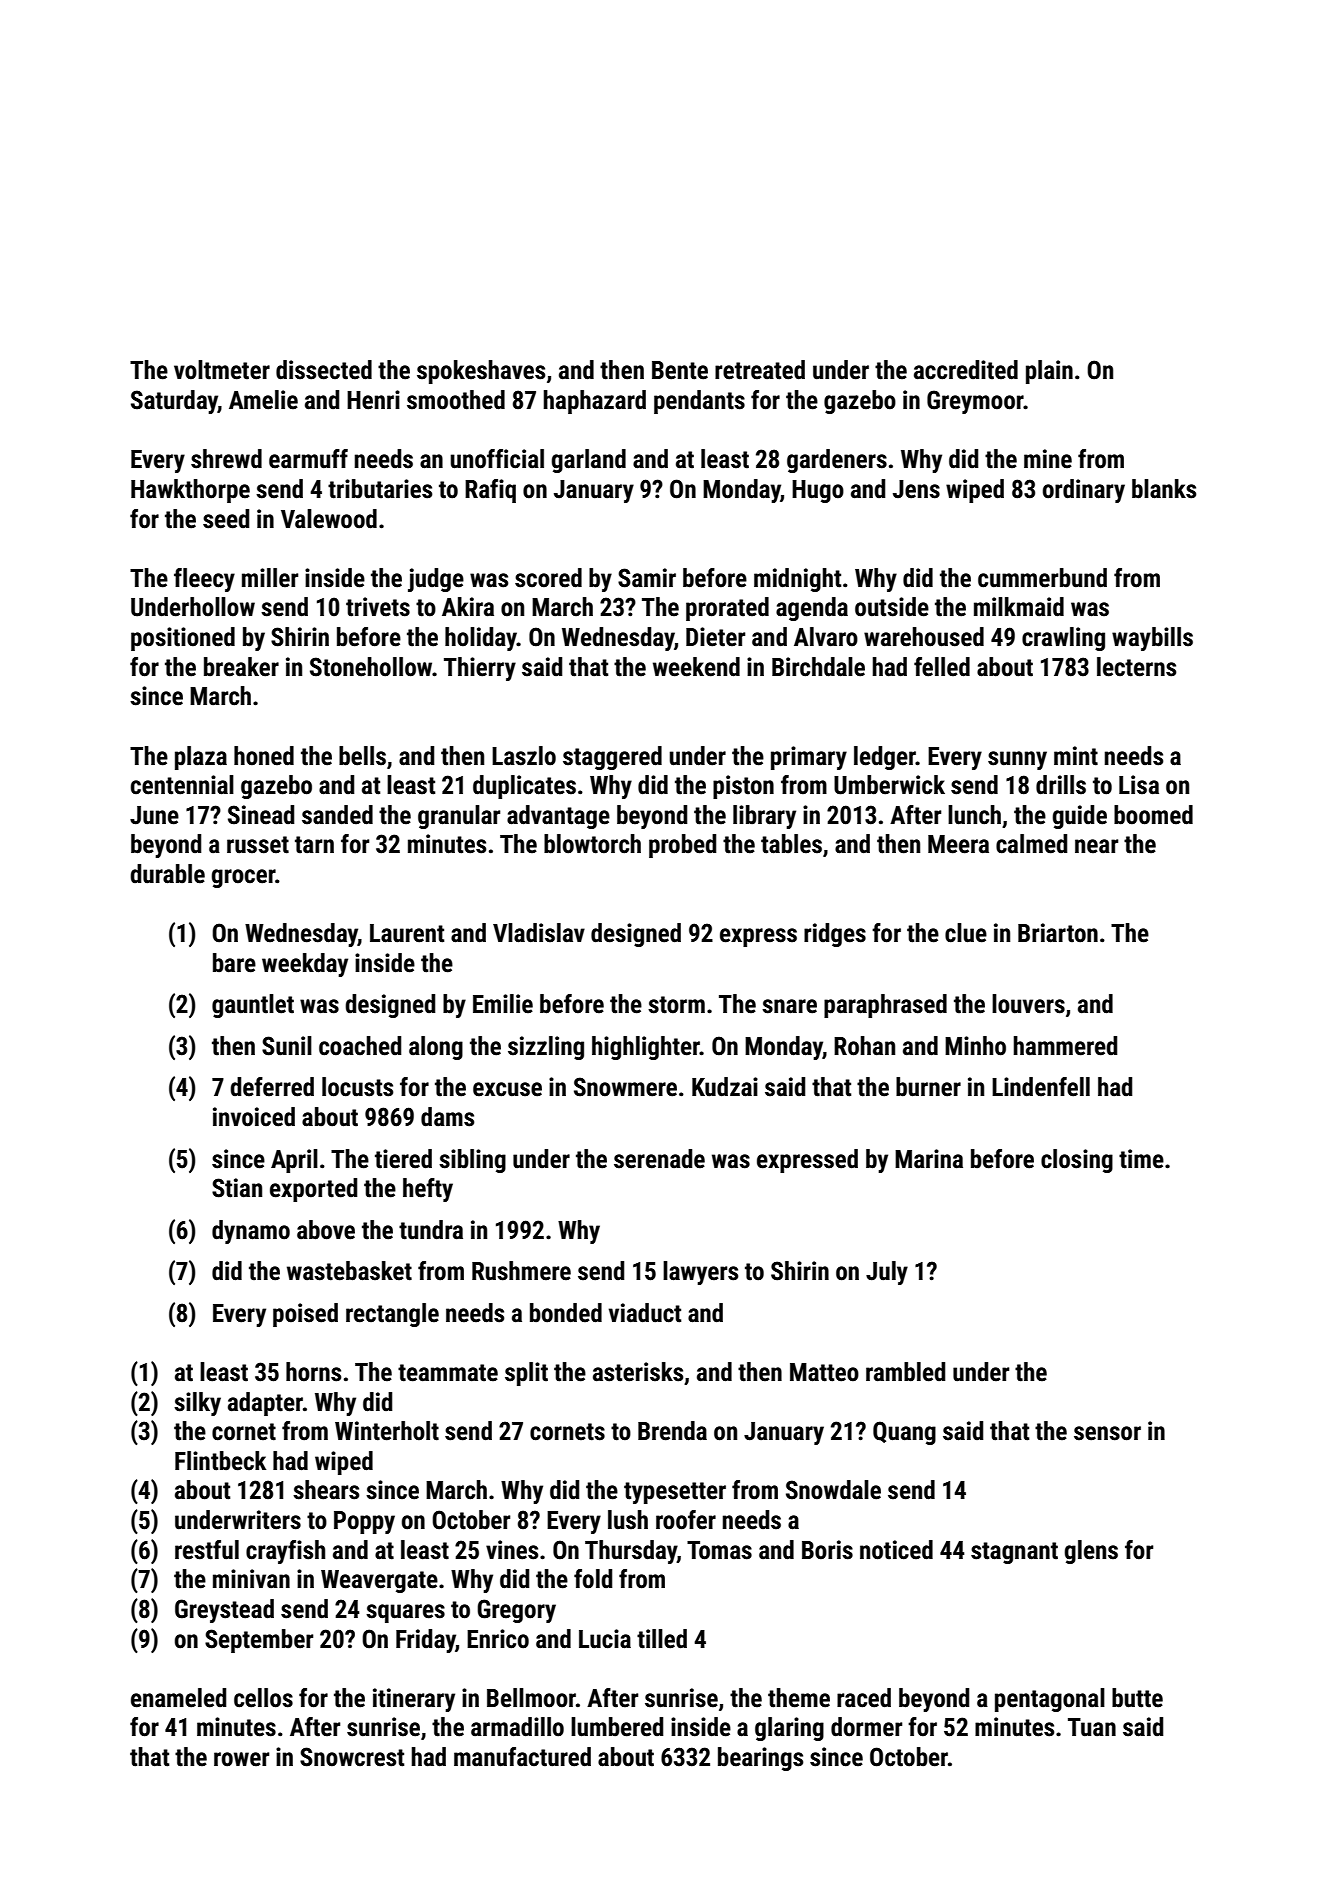 The width and height of the document is (1328, 1879). What do you see at coordinates (699, 402) in the document?
I see `pendants` at bounding box center [699, 402].
